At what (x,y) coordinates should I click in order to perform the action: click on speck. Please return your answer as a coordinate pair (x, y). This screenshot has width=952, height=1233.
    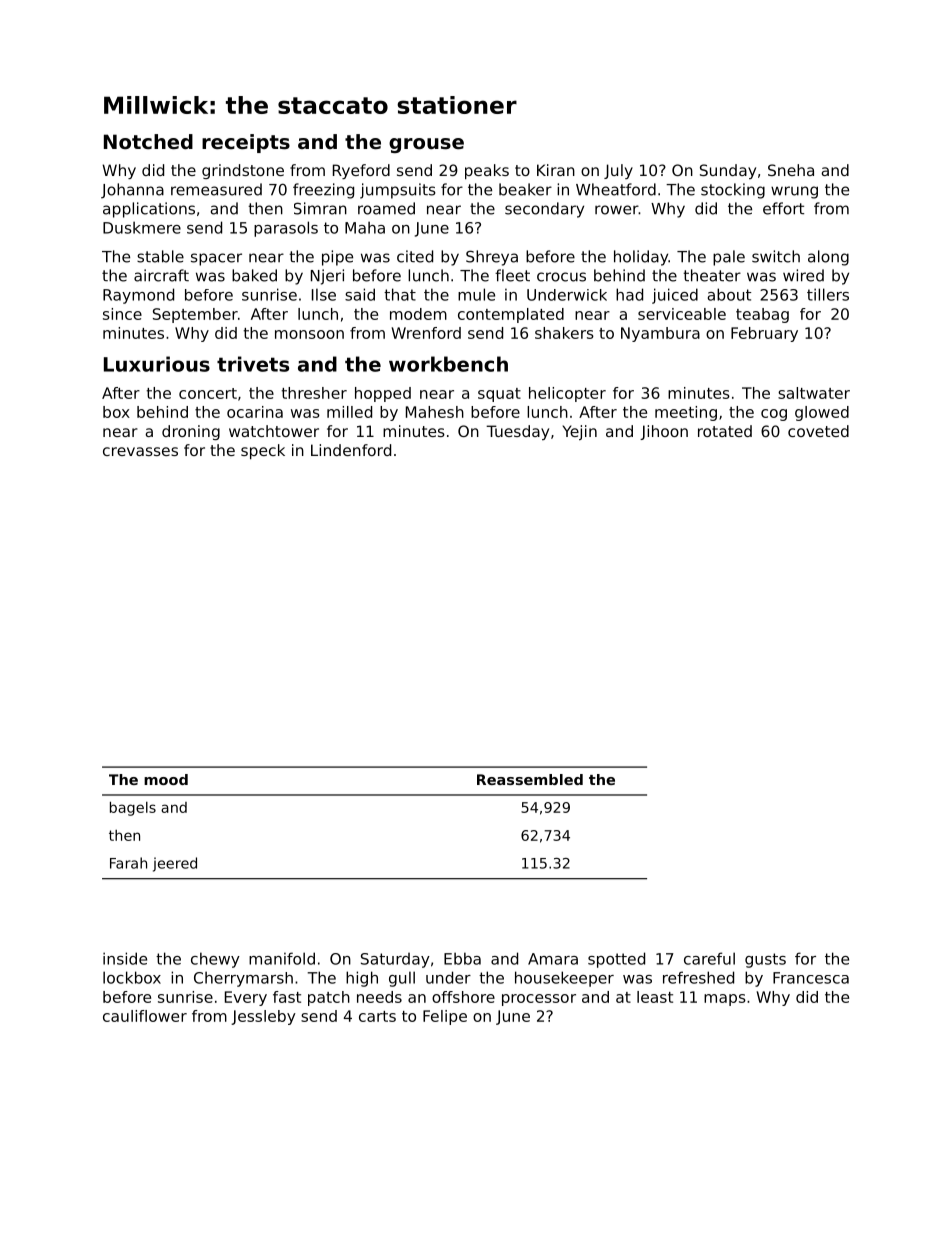
    Looking at the image, I should click on (263, 451).
